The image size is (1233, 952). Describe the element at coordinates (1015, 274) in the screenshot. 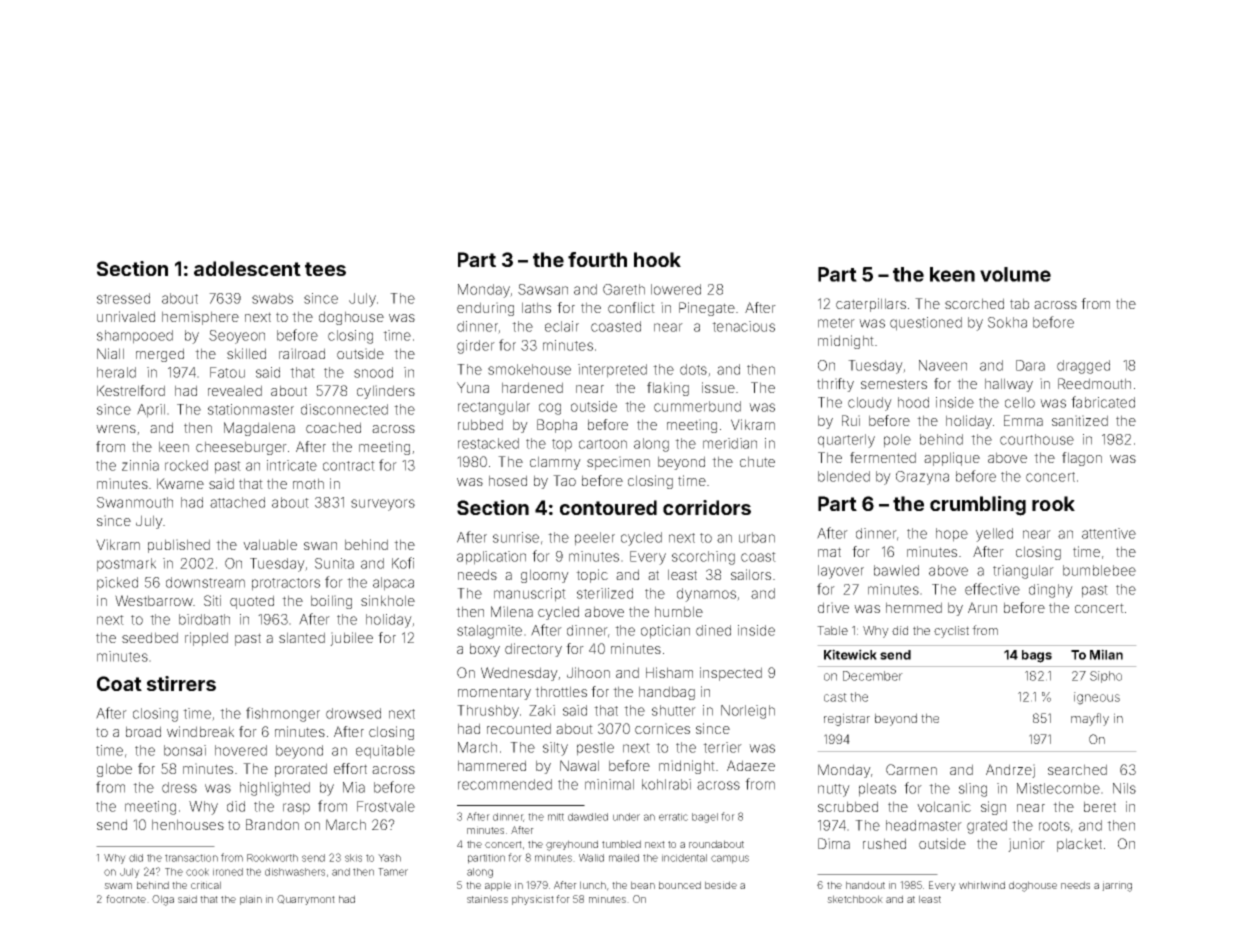

I see `volume` at that location.
